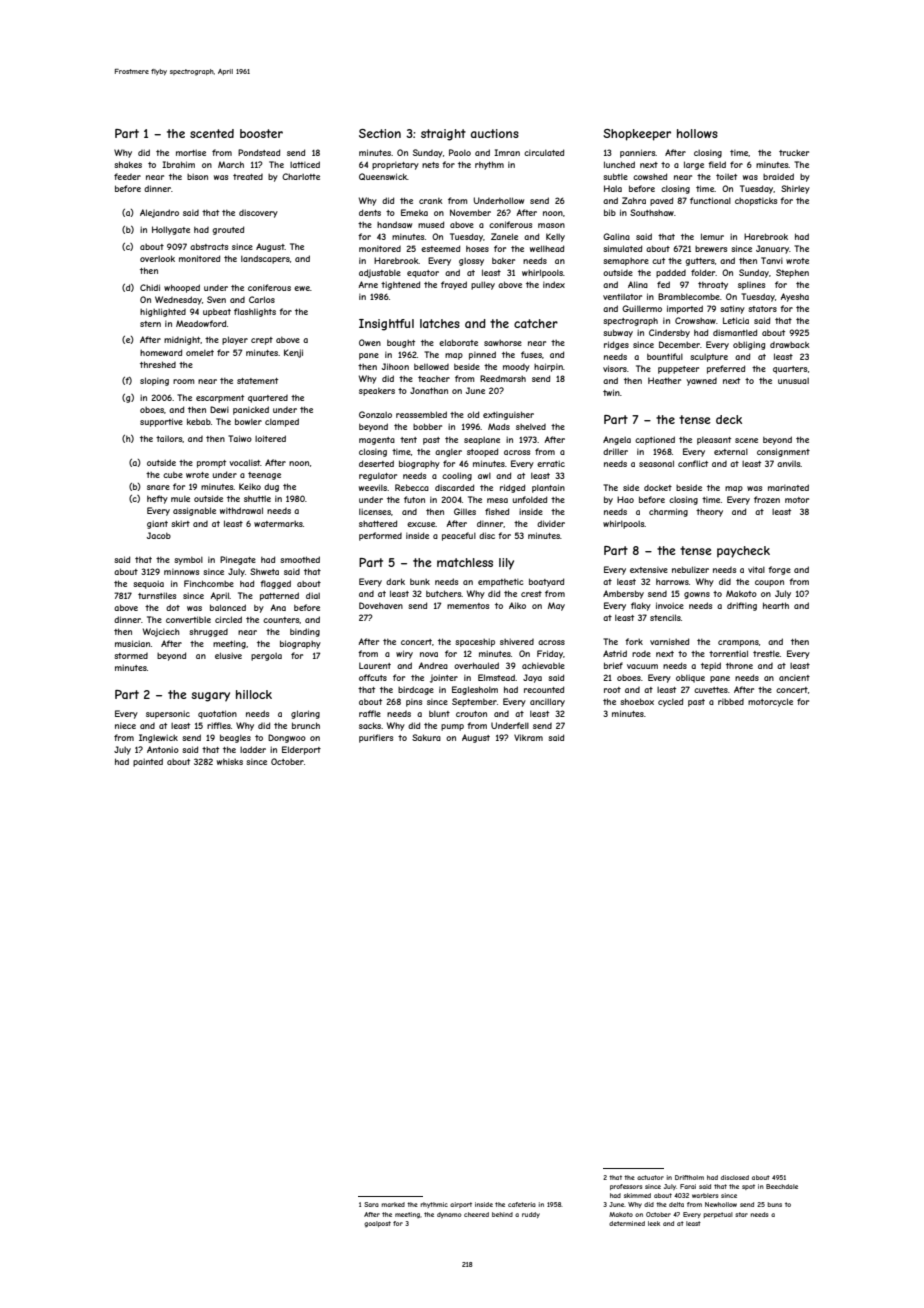  What do you see at coordinates (212, 133) in the screenshot?
I see `scented` at bounding box center [212, 133].
